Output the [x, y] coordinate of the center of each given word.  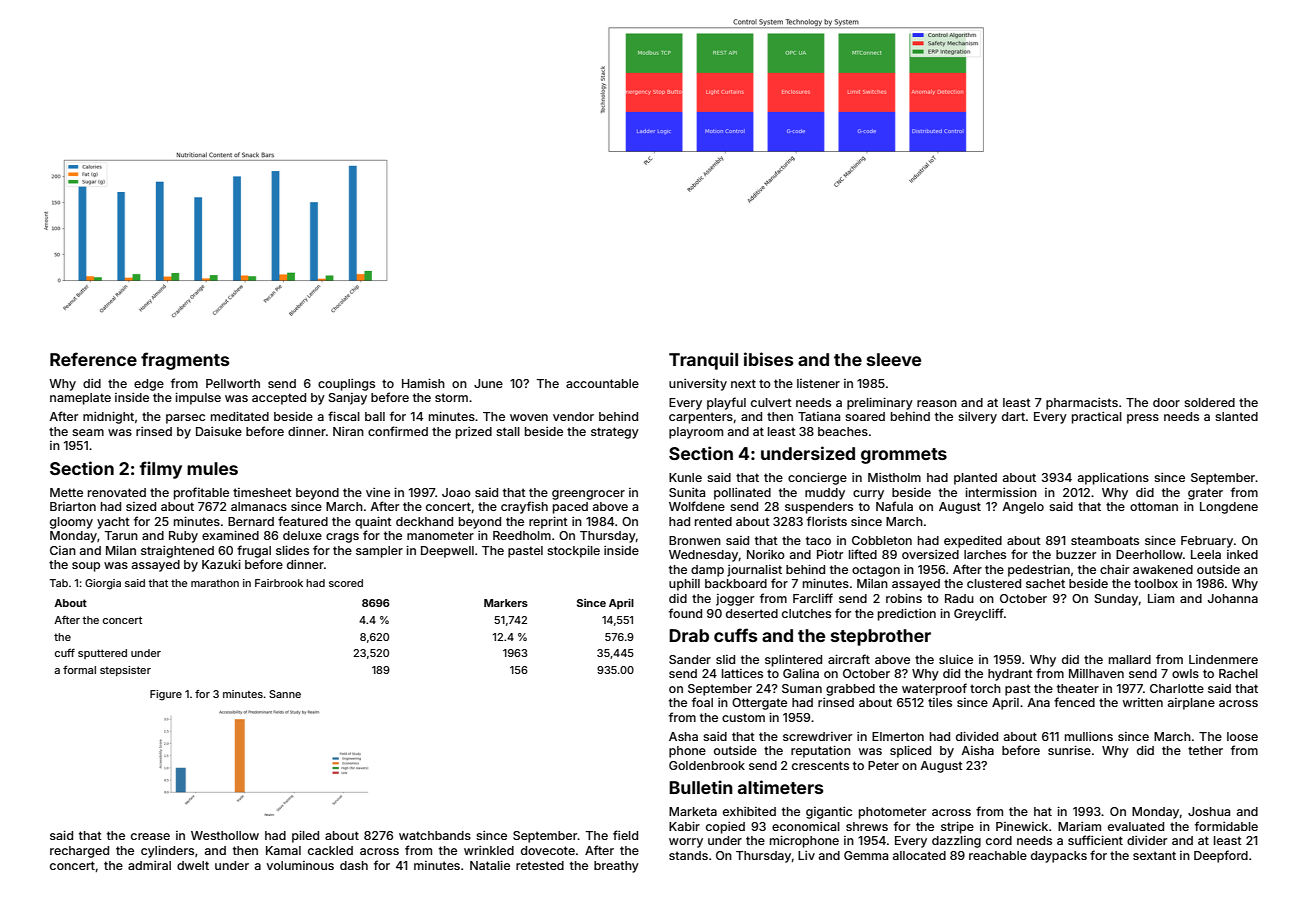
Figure [166, 695]
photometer [892, 813]
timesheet [262, 492]
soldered [1209, 402]
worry [686, 843]
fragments [185, 361]
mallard [1130, 659]
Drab [689, 635]
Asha [683, 736]
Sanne [285, 694]
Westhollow [225, 835]
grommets [904, 456]
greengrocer [588, 495]
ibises [768, 359]
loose [1242, 736]
